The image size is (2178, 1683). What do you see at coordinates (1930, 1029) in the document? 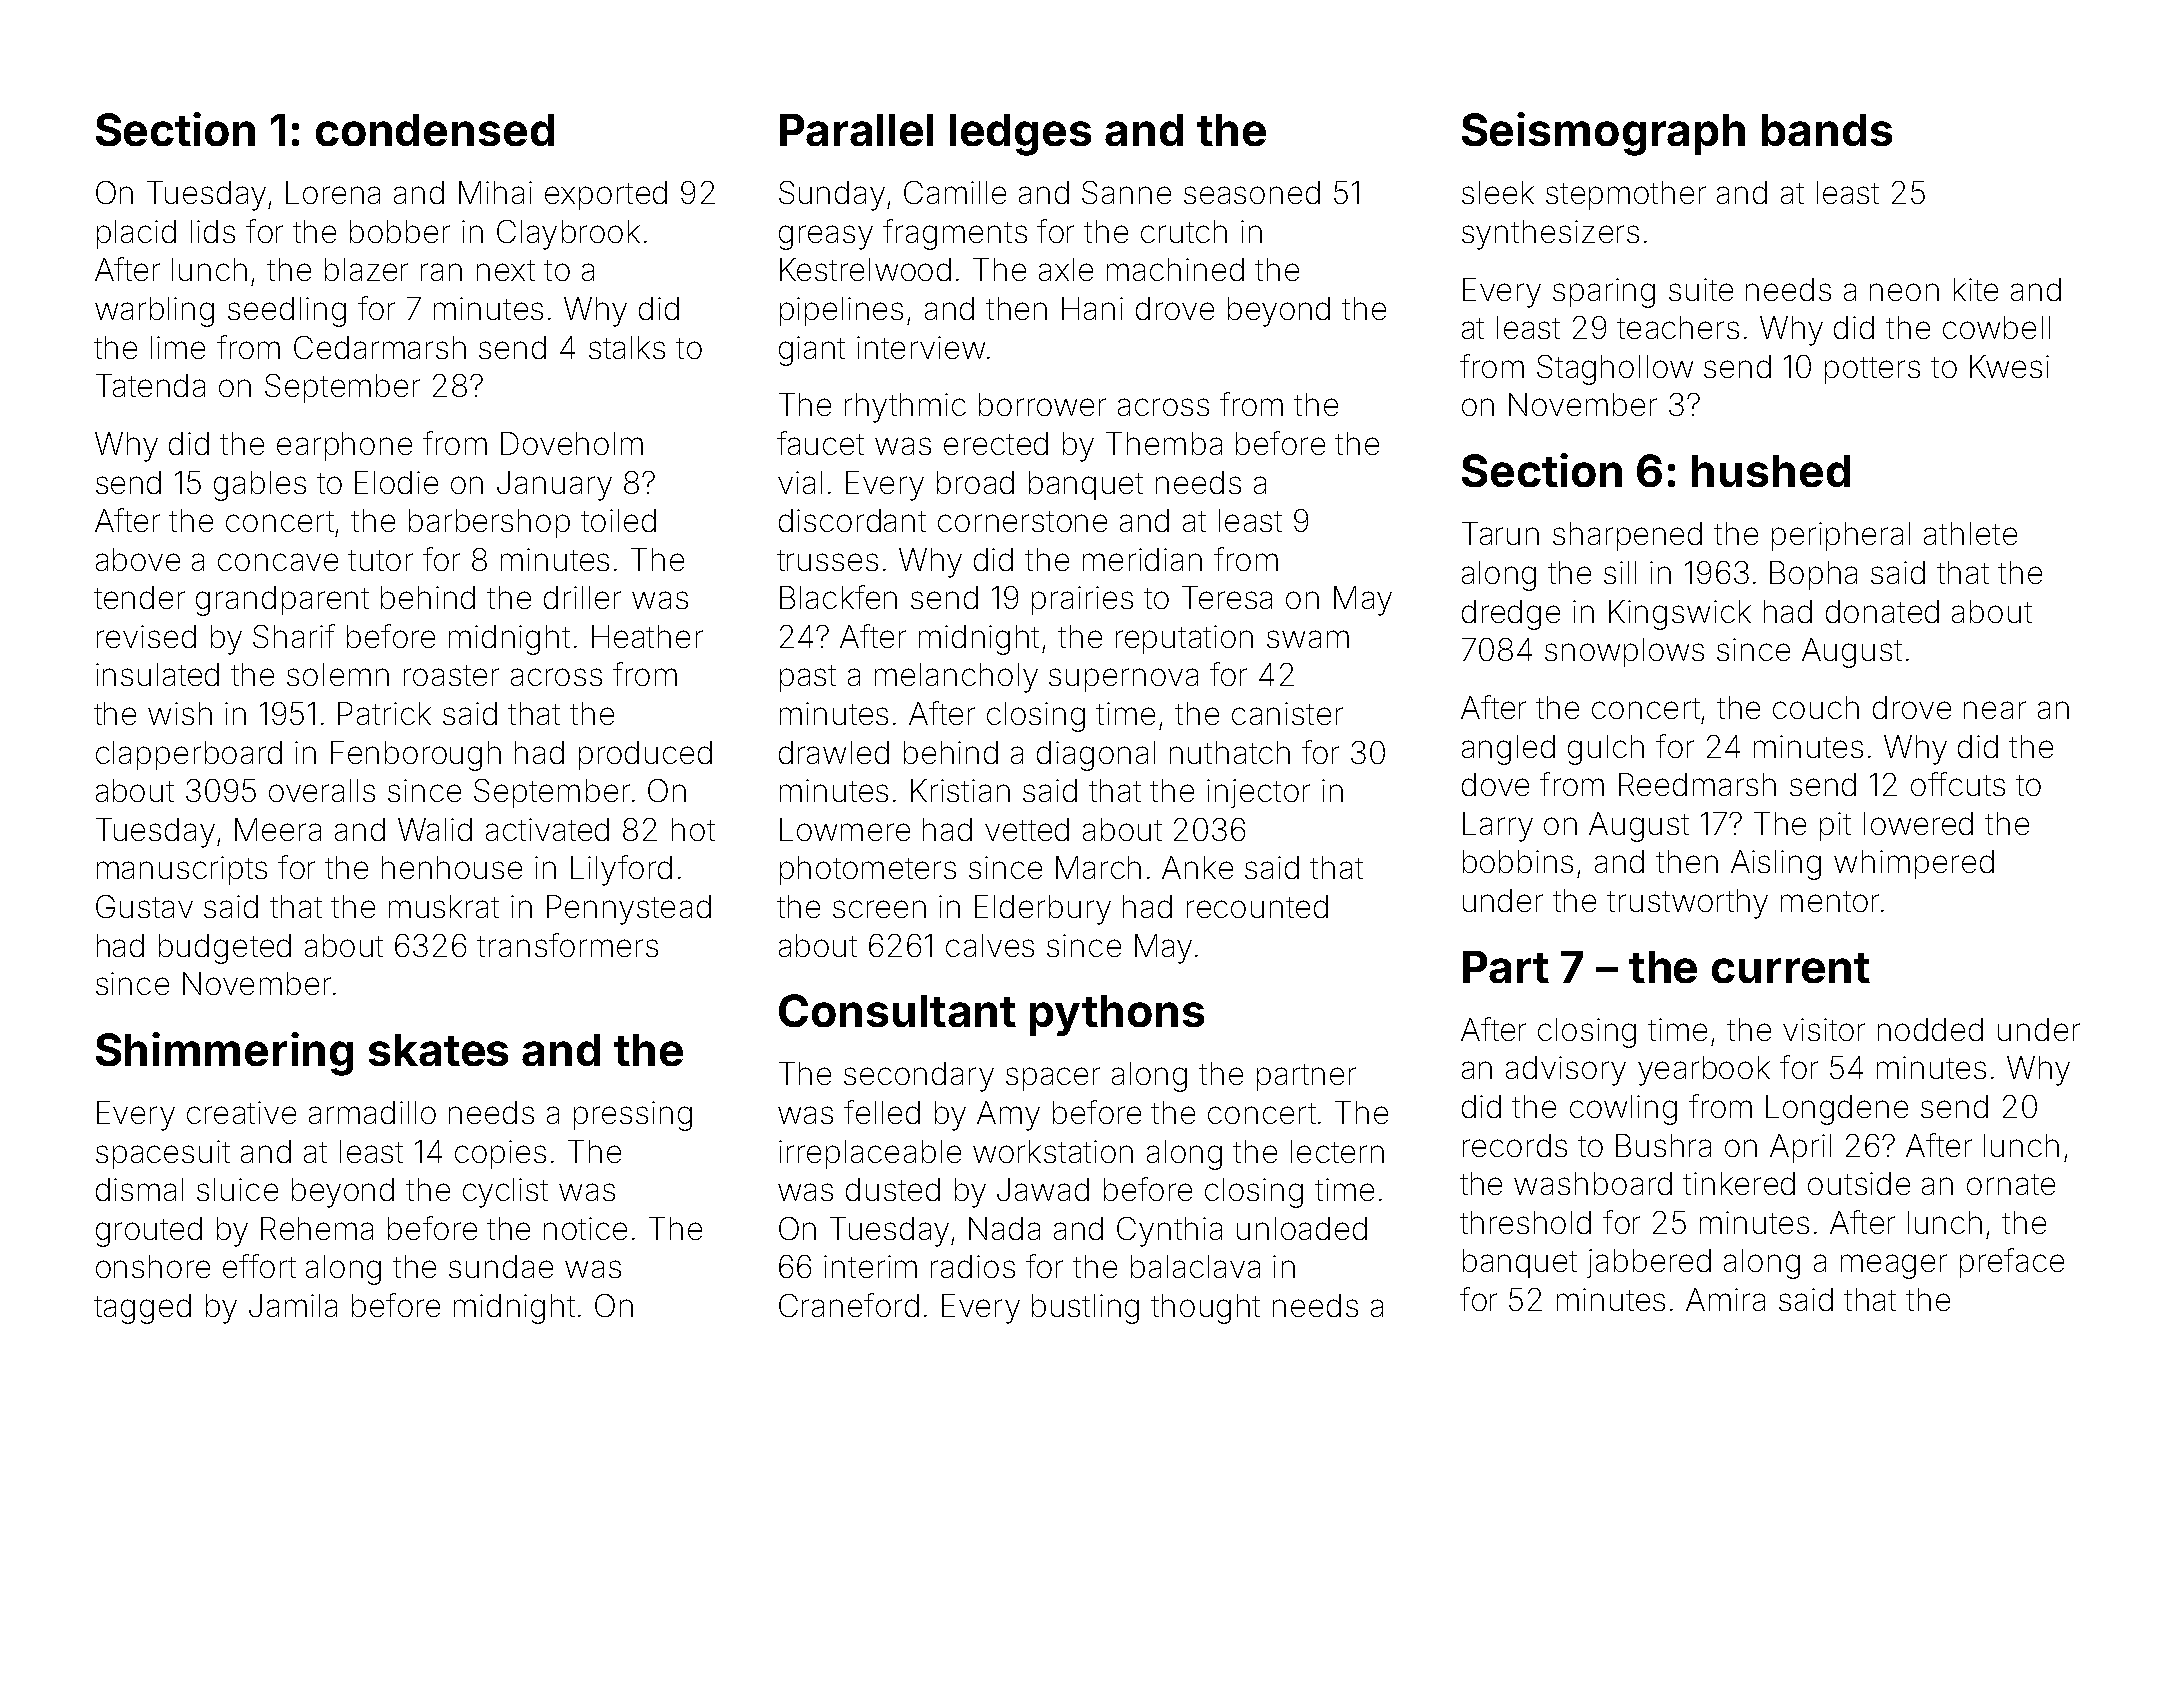
I see `nodded` at bounding box center [1930, 1029].
